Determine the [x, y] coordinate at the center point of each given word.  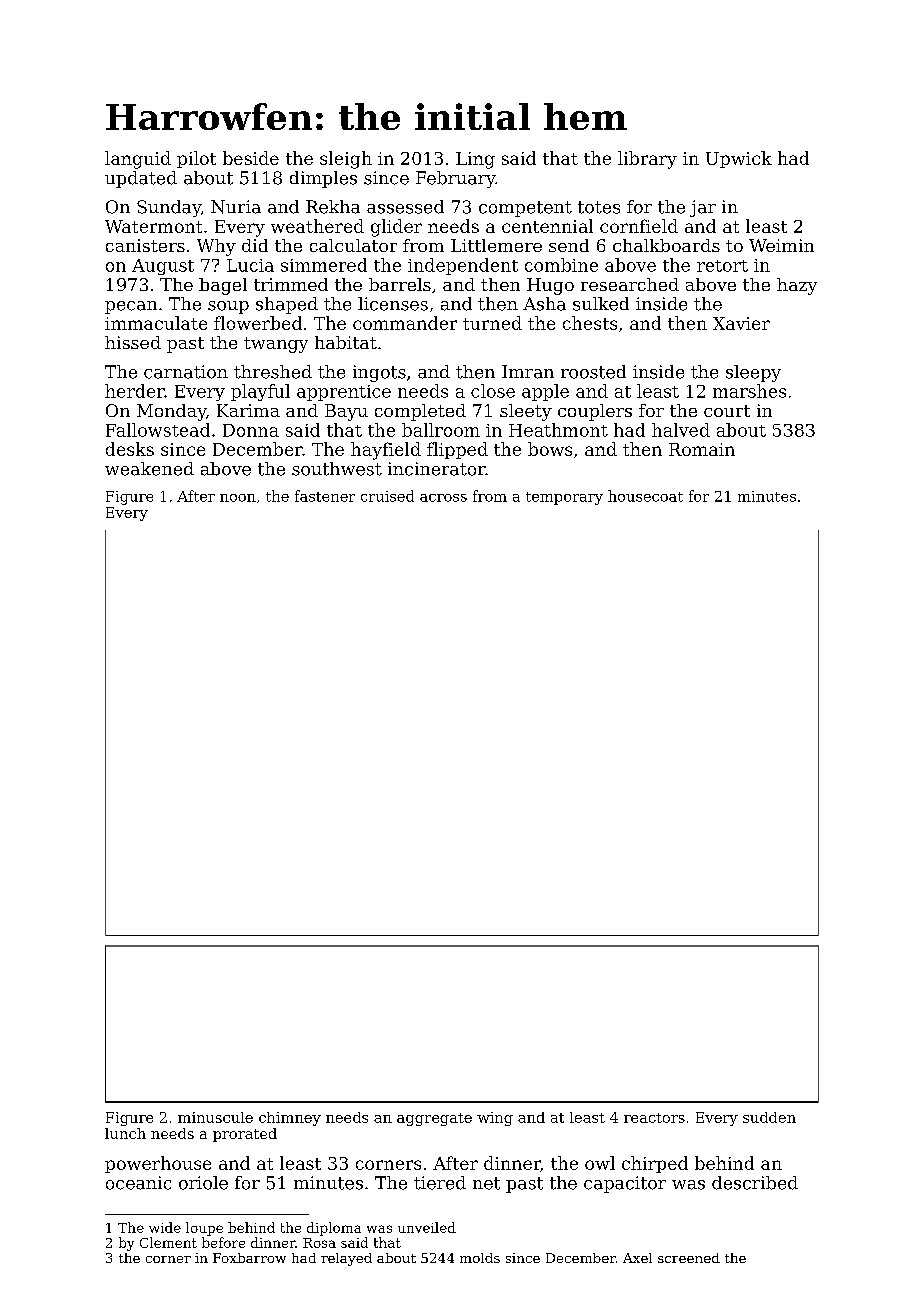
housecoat [645, 496]
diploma [334, 1229]
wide [165, 1227]
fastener [325, 496]
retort [722, 266]
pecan [131, 307]
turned [492, 323]
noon [238, 498]
